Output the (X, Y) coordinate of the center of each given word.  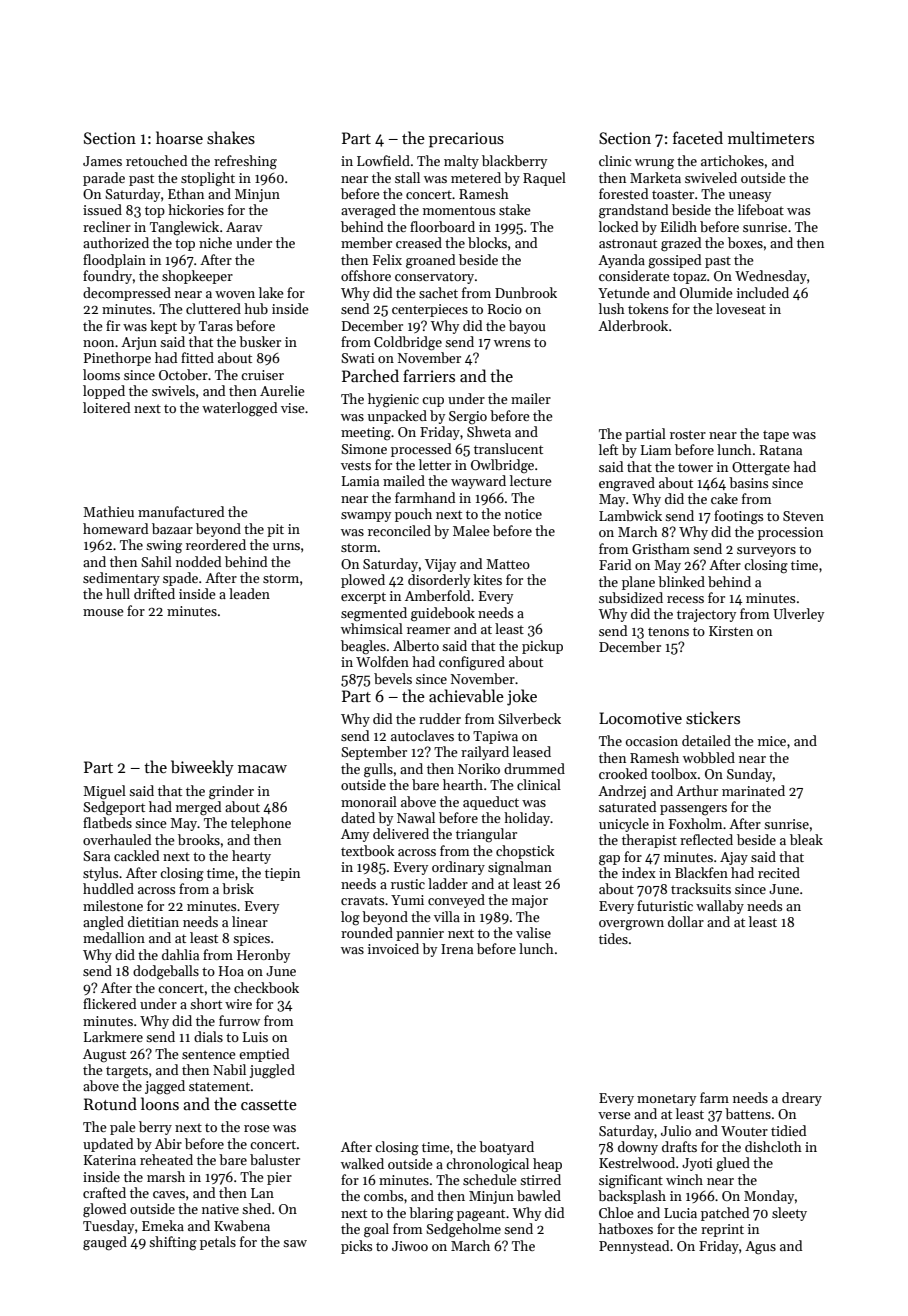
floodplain (114, 261)
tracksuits (701, 888)
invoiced (393, 948)
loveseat (741, 308)
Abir (168, 1143)
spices (251, 939)
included (763, 292)
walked (362, 1163)
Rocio (505, 309)
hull (118, 593)
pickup (542, 647)
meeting (366, 433)
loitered (106, 407)
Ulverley (798, 615)
